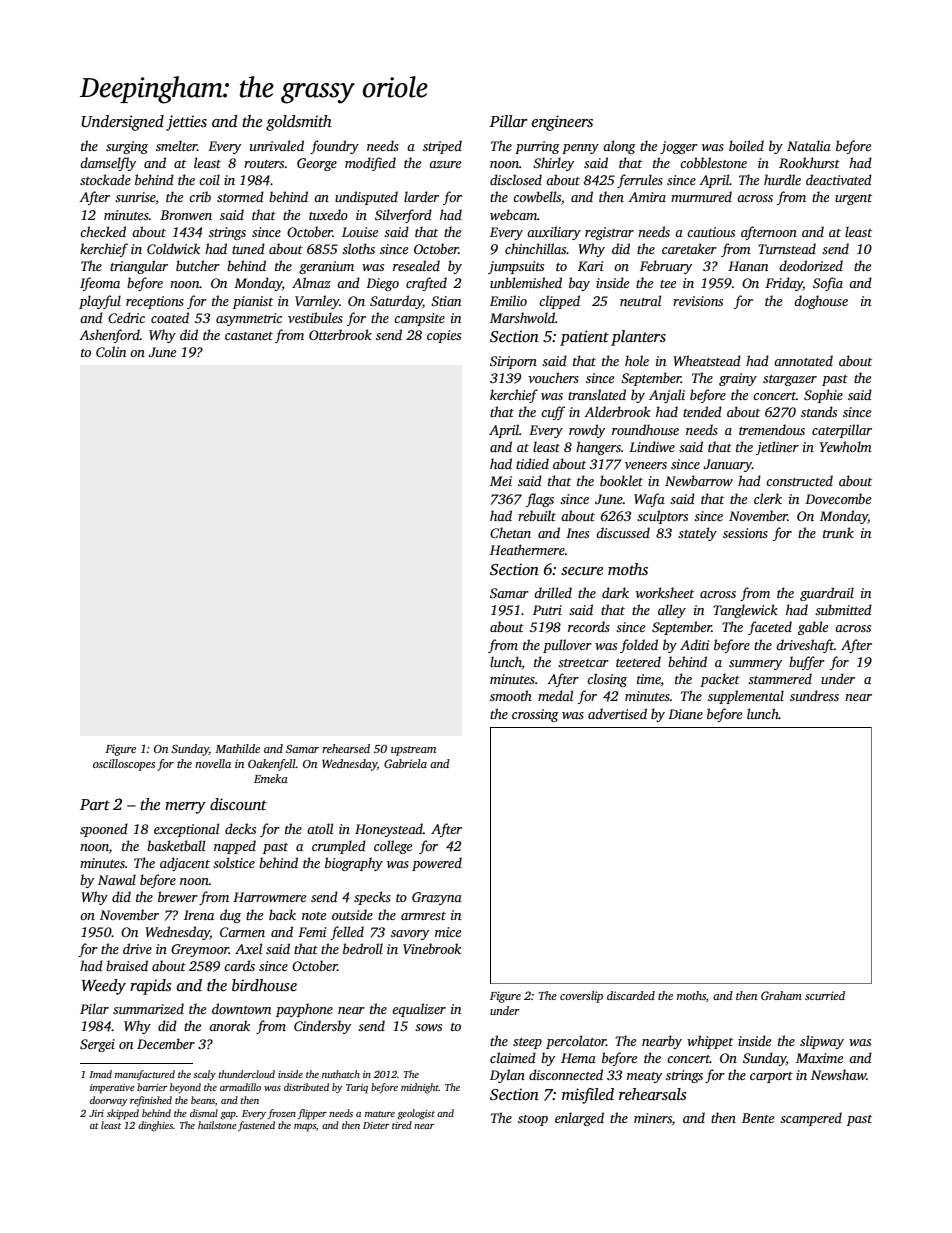  What do you see at coordinates (155, 1126) in the page?
I see `dinghies` at bounding box center [155, 1126].
